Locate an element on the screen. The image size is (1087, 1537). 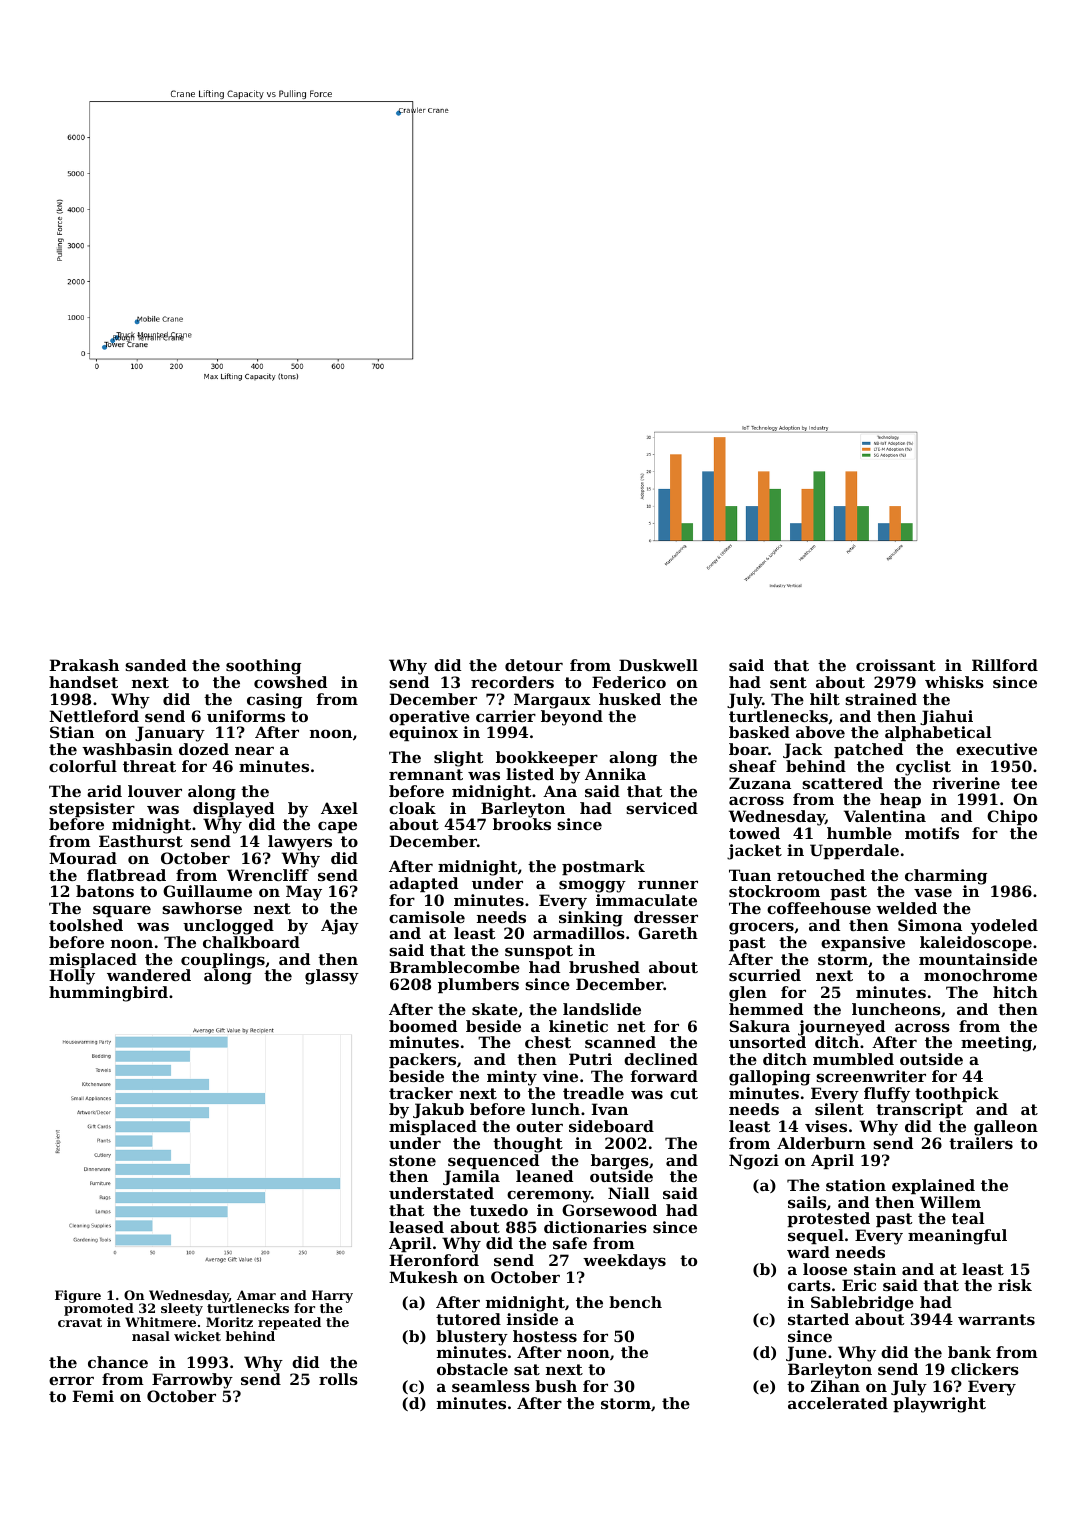
rolls is located at coordinates (338, 1379).
